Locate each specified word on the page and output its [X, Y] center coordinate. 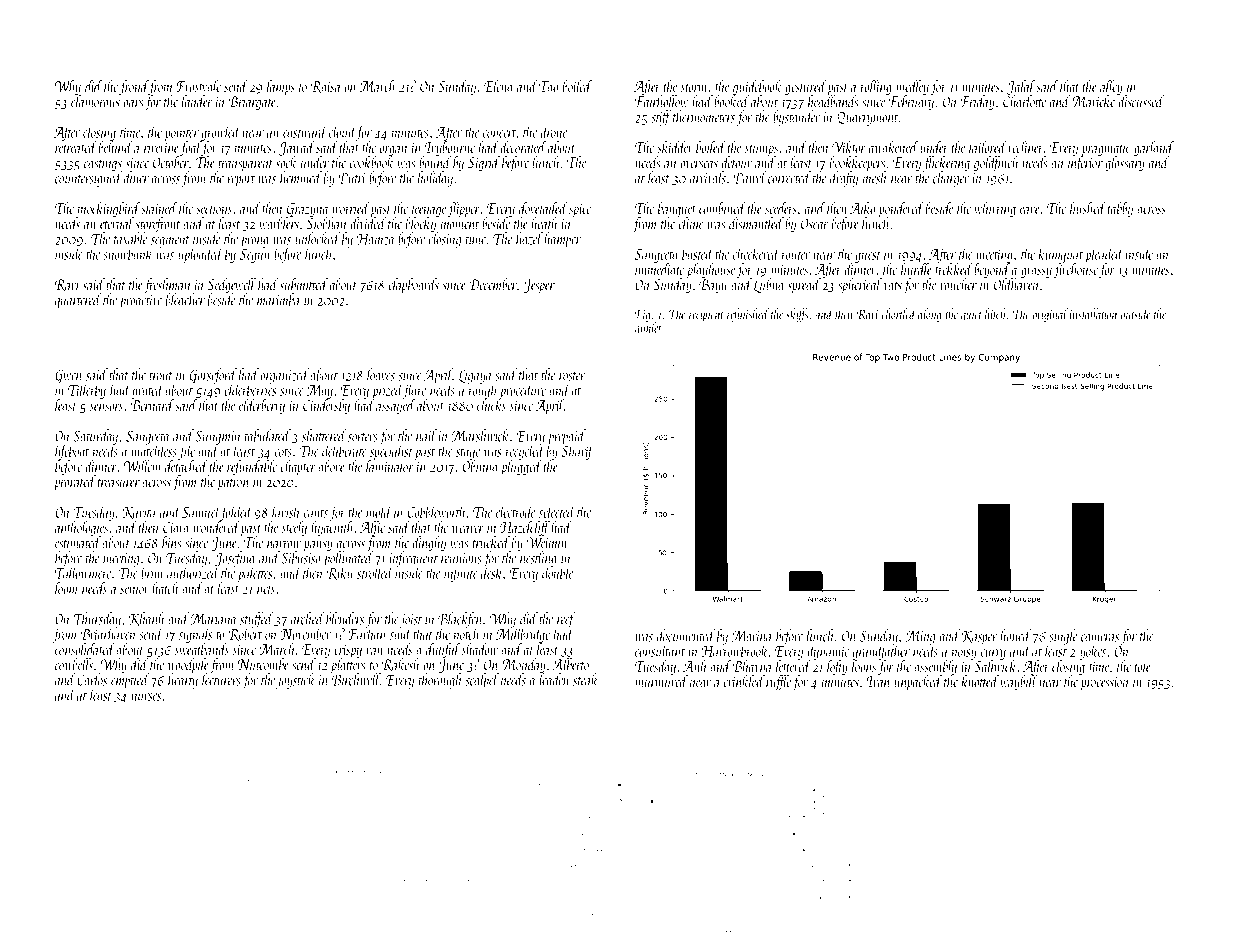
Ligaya [474, 377]
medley [912, 87]
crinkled [744, 681]
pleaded [1104, 255]
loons [864, 666]
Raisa [325, 87]
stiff [661, 118]
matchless [154, 451]
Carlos [92, 679]
